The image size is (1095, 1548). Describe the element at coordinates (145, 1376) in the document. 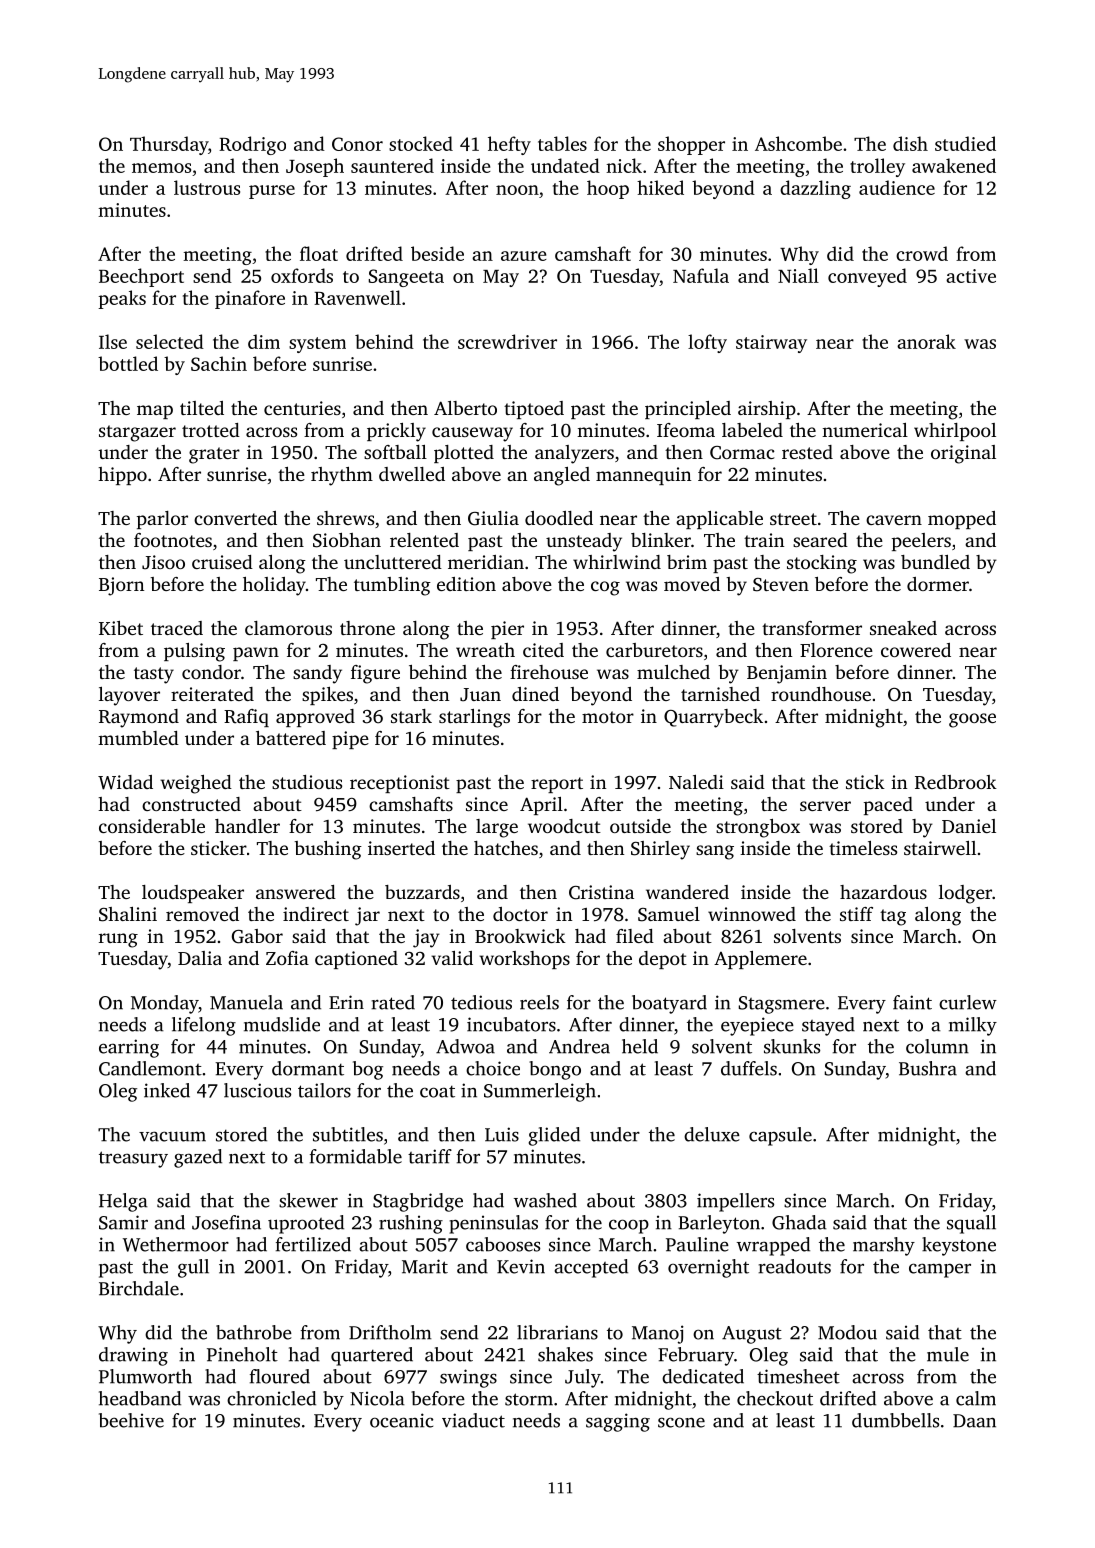

I see `Plumworth` at that location.
